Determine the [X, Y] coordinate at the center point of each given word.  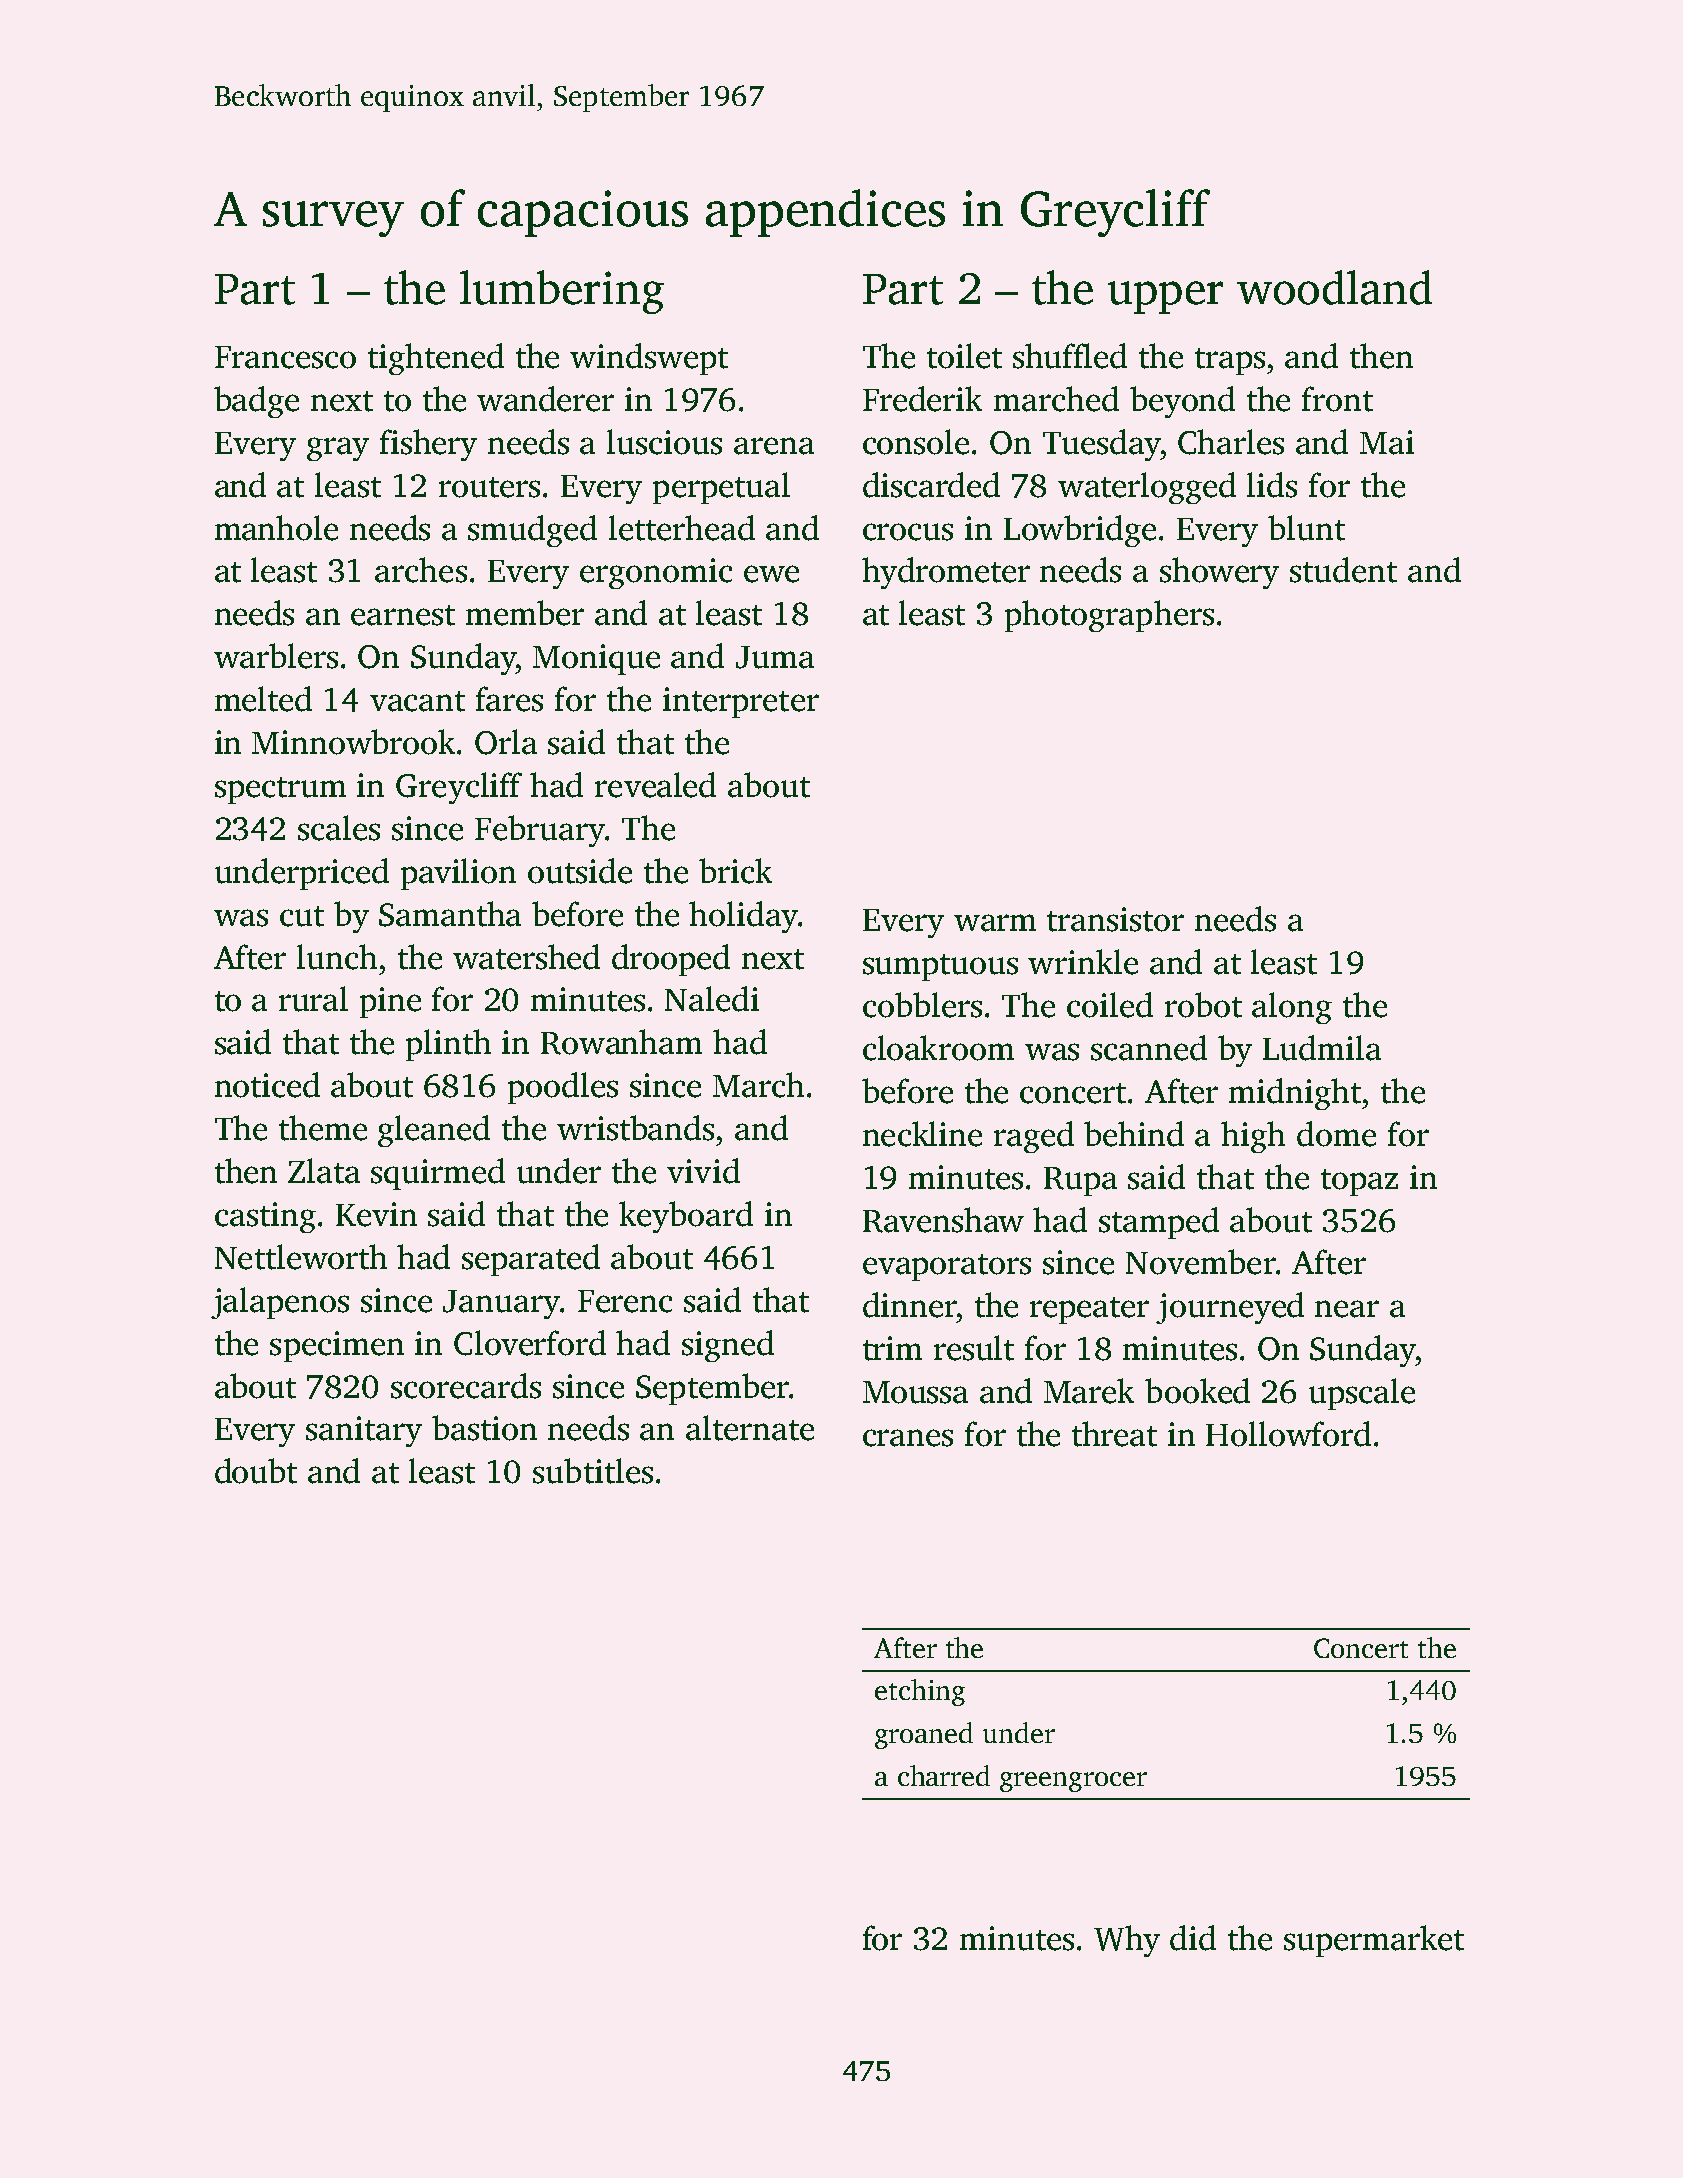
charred [944, 1775]
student [1343, 570]
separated [531, 1260]
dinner [909, 1305]
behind [1134, 1134]
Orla [506, 742]
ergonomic [656, 573]
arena [774, 446]
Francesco [285, 357]
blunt [1306, 528]
